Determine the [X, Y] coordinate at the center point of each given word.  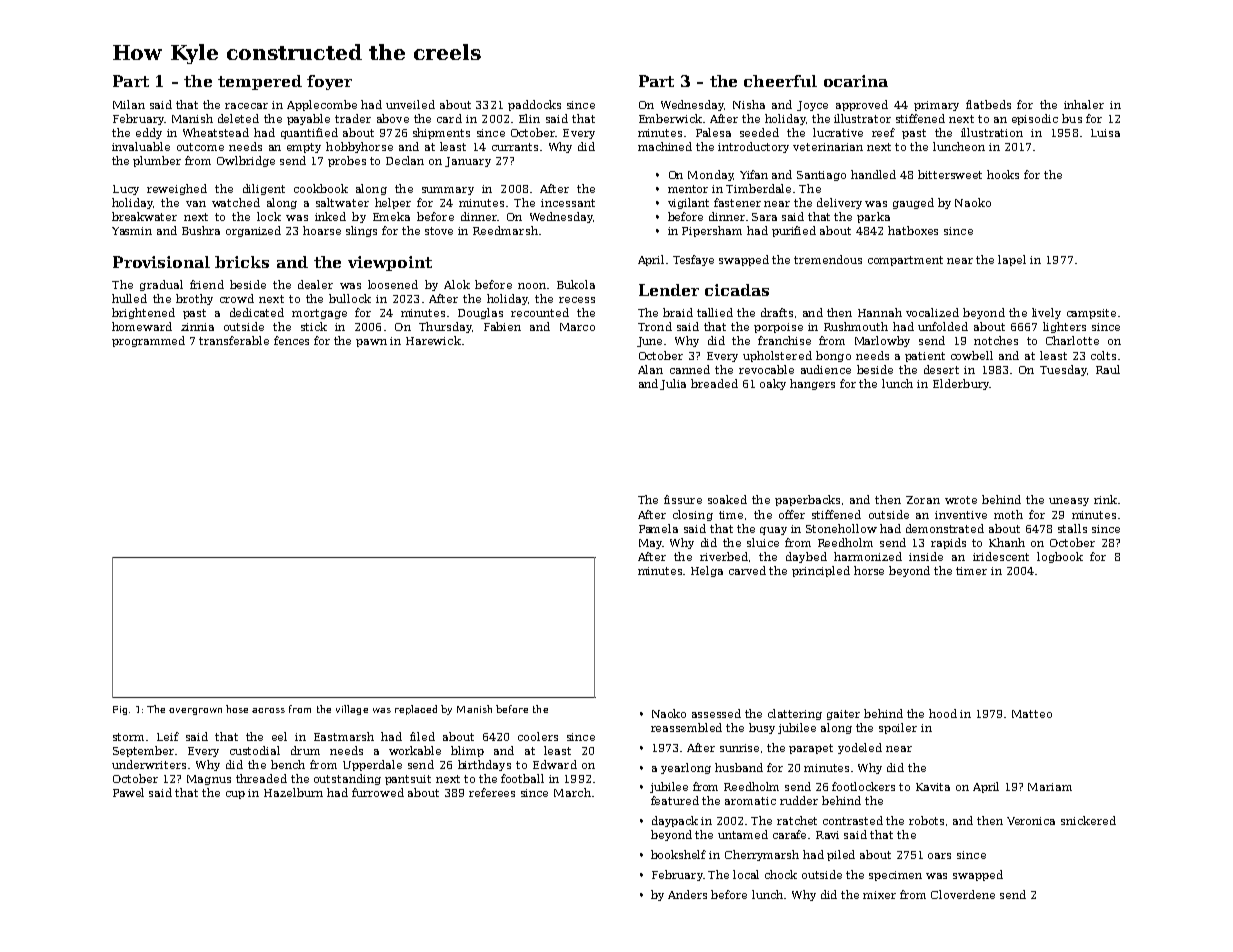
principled [821, 571]
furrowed [378, 792]
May [650, 544]
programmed [148, 341]
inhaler [1084, 104]
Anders [687, 894]
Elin [529, 118]
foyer [329, 82]
